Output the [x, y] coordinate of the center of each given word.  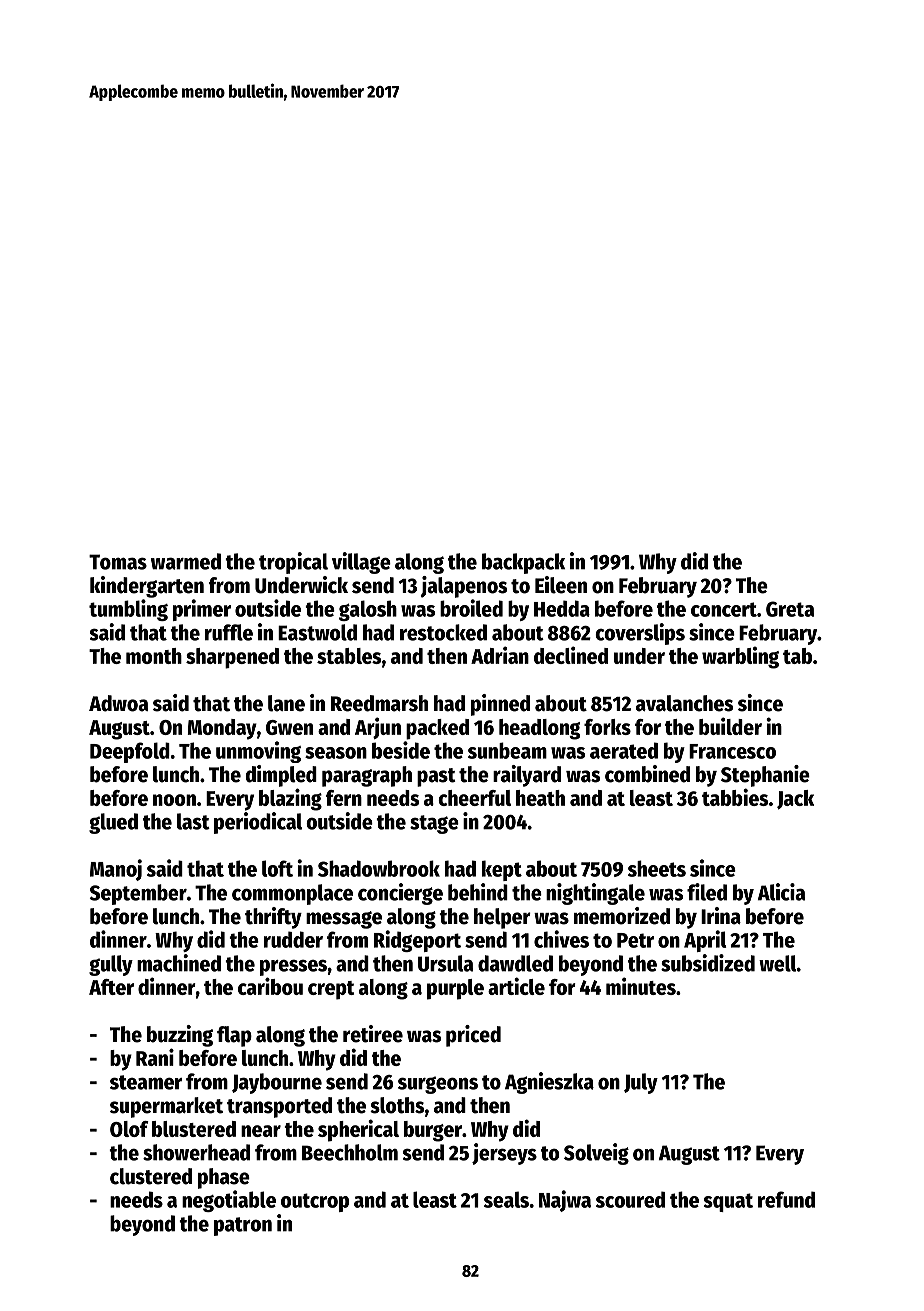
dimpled [281, 776]
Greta [790, 609]
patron [243, 1226]
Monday [222, 729]
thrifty [273, 918]
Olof [129, 1129]
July [641, 1083]
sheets [657, 868]
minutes [641, 986]
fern [344, 798]
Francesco [732, 751]
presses [293, 967]
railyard [527, 776]
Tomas [118, 562]
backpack [523, 563]
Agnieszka [549, 1083]
